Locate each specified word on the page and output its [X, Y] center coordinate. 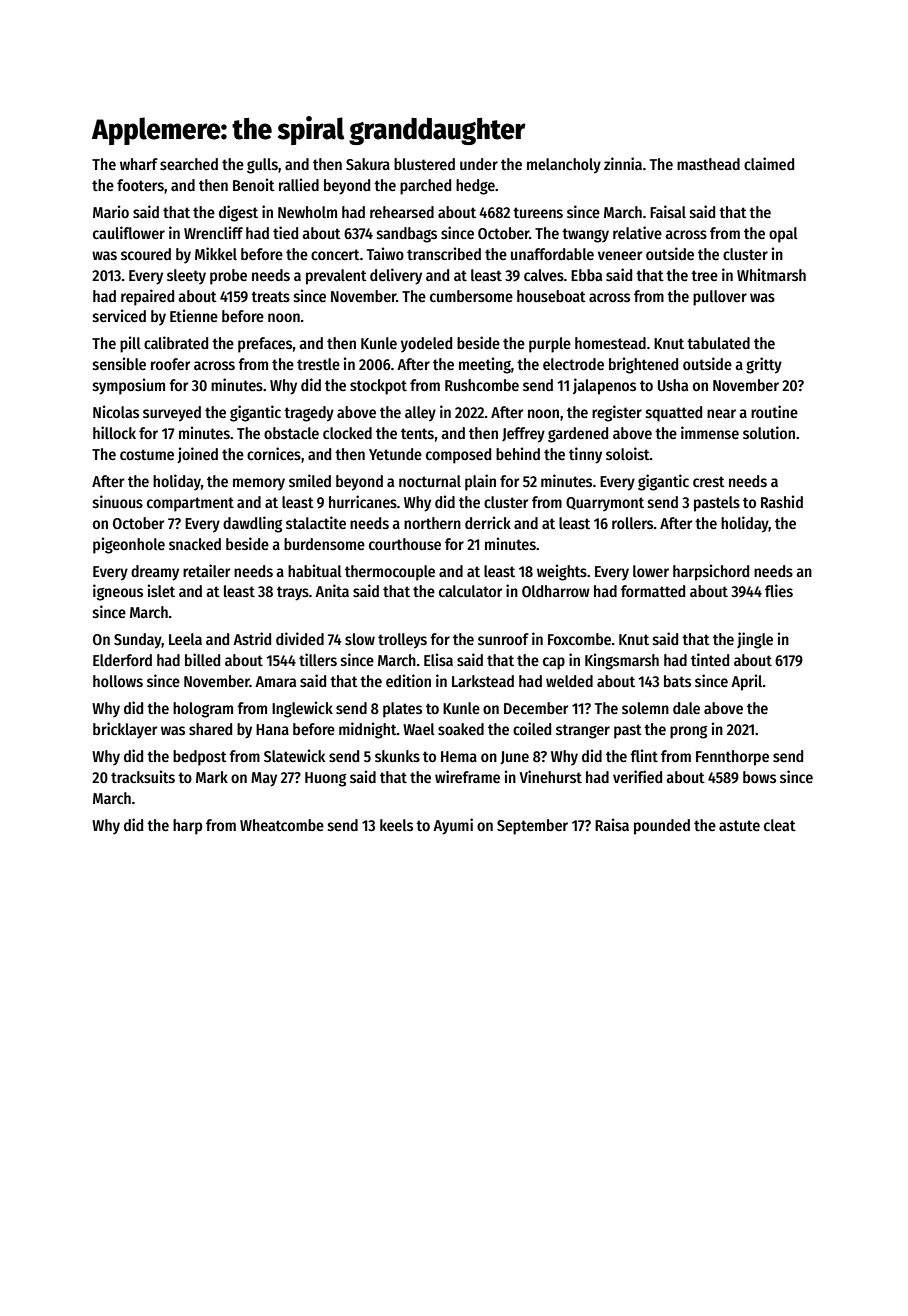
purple [550, 345]
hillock [114, 432]
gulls [262, 166]
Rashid [782, 501]
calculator [470, 591]
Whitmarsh [771, 274]
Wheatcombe [282, 825]
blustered [424, 164]
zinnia [623, 163]
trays [293, 593]
